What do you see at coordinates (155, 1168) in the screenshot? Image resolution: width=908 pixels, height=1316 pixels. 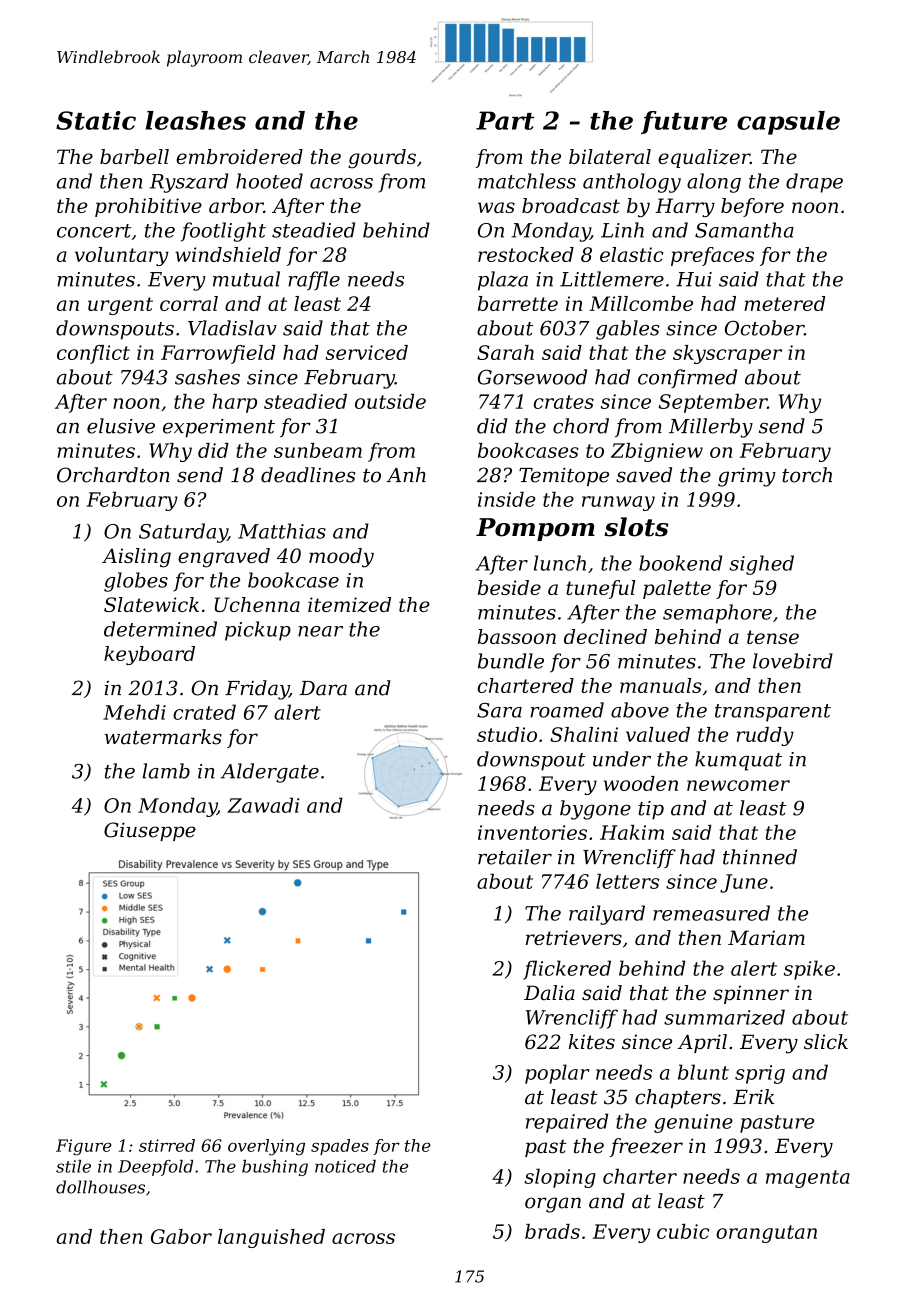 I see `Deepfold` at bounding box center [155, 1168].
